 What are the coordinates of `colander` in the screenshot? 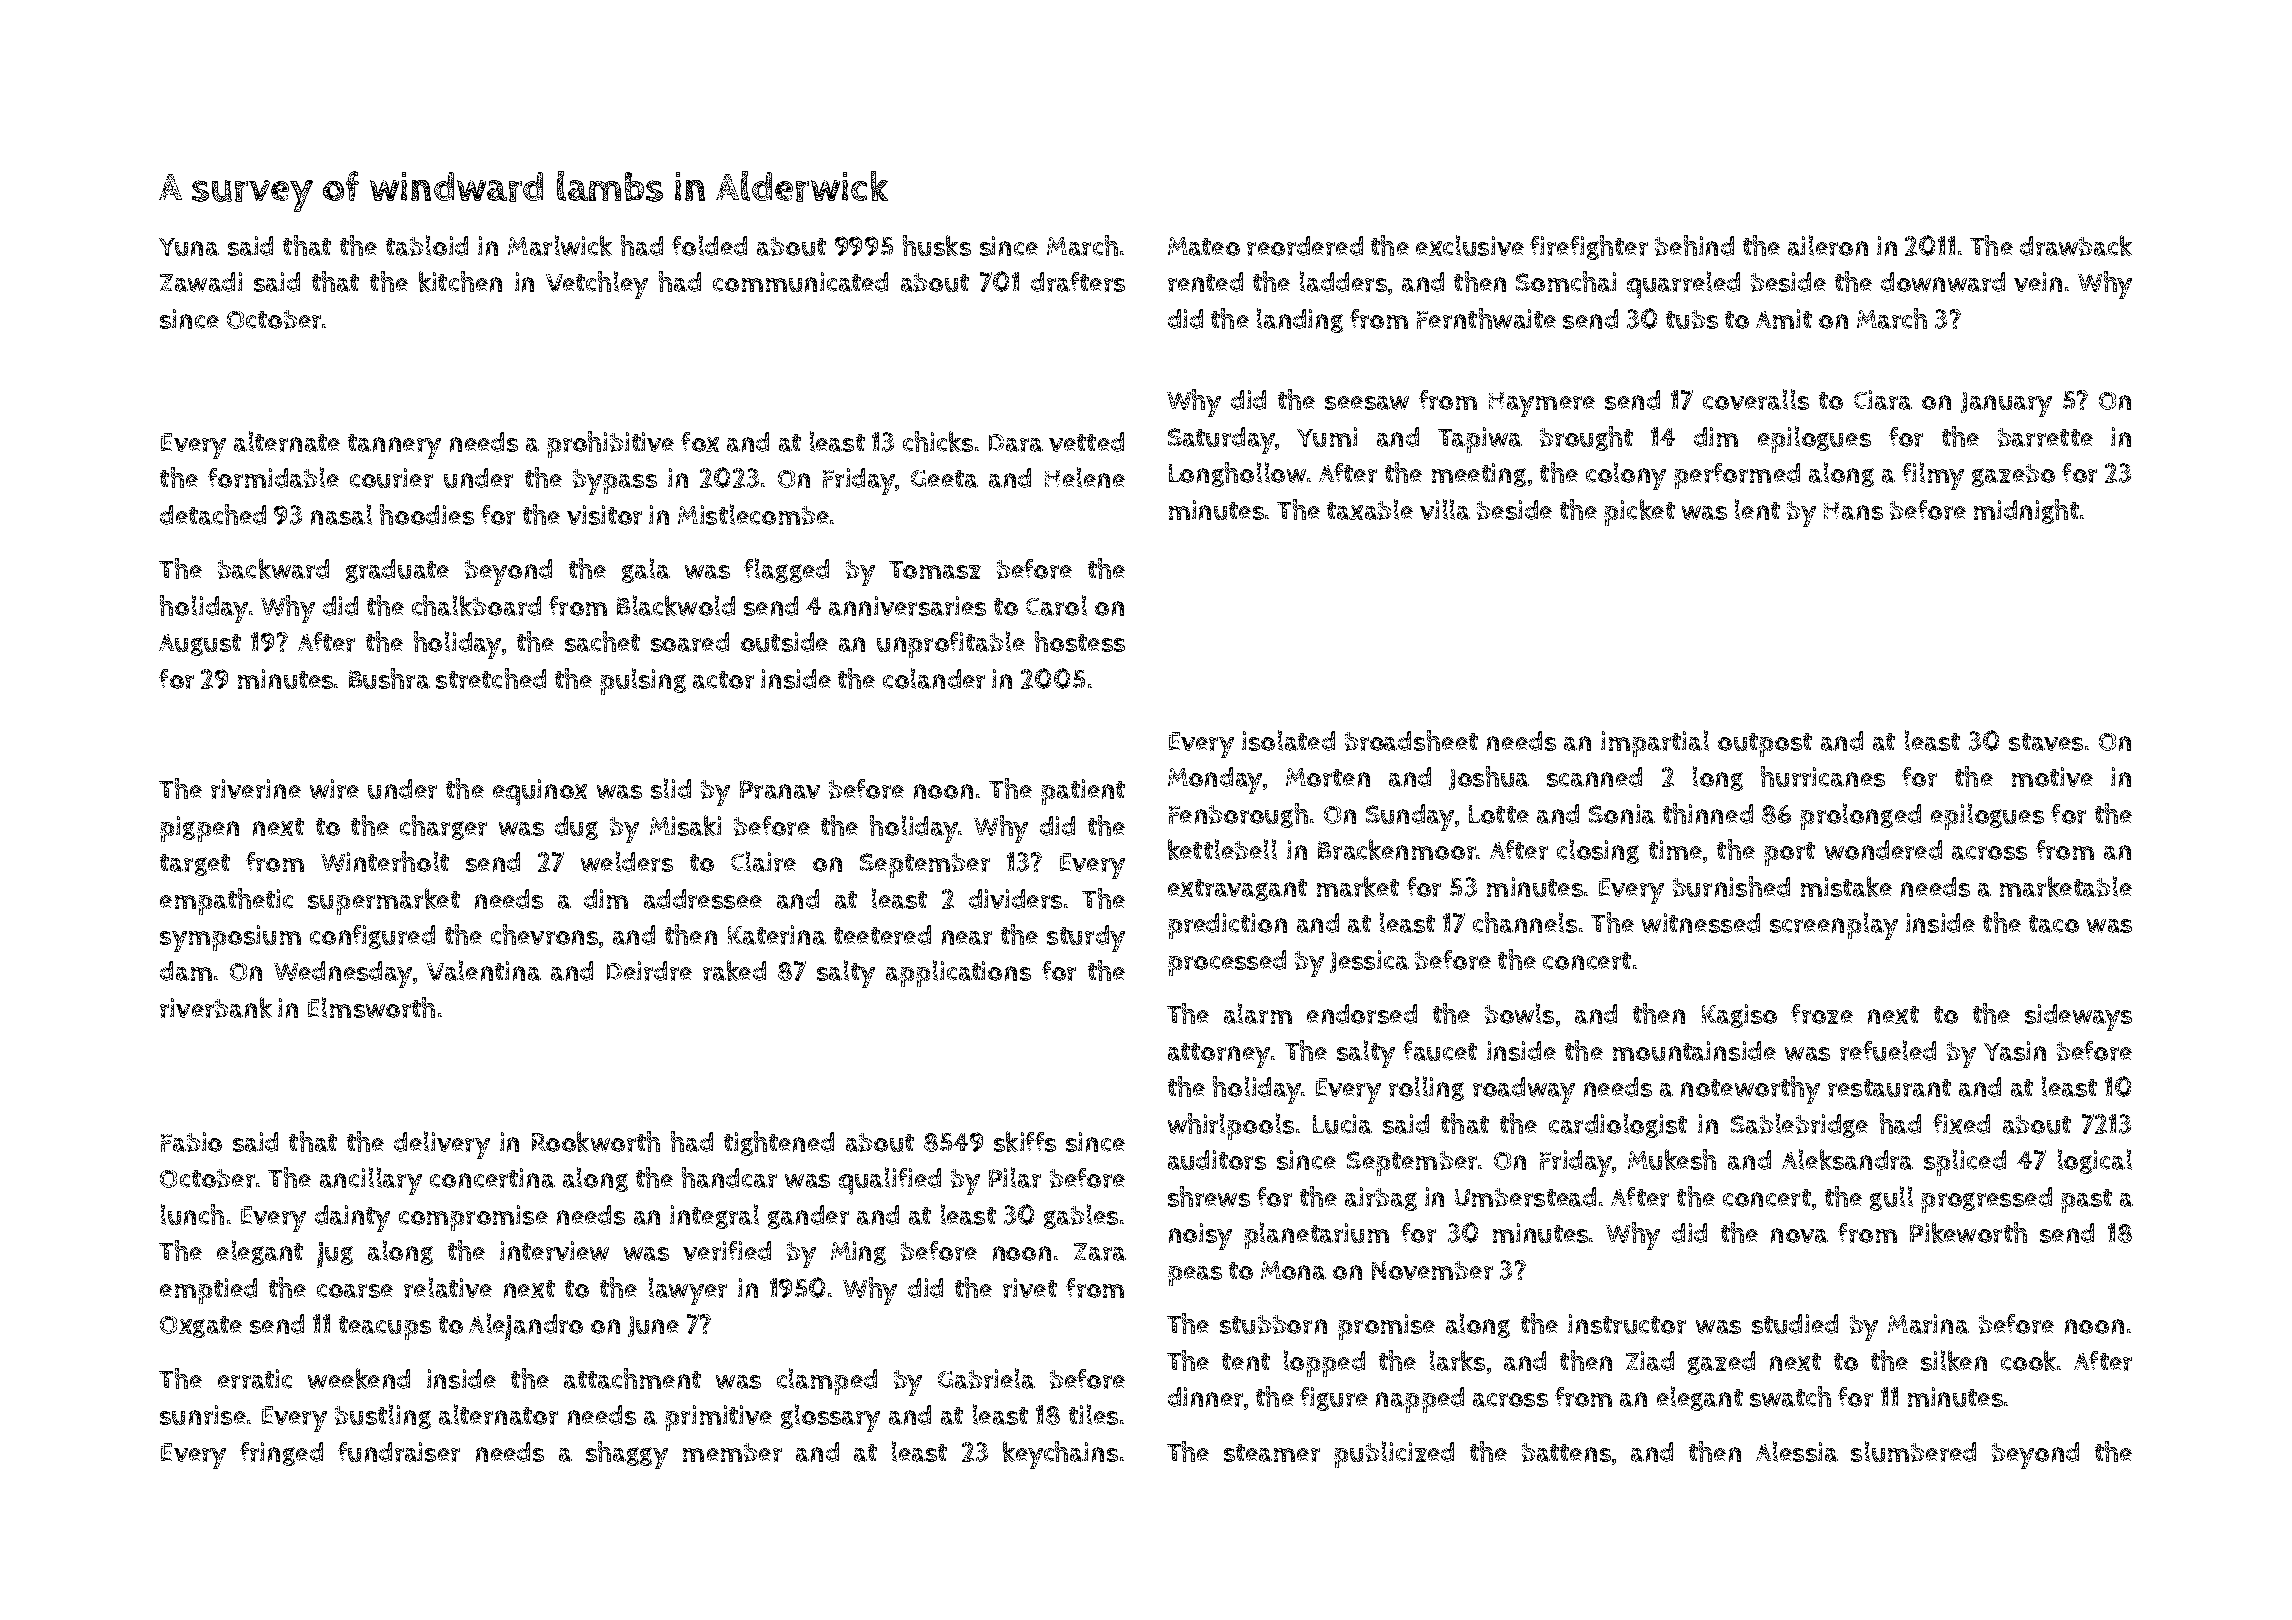 It's located at (934, 678).
